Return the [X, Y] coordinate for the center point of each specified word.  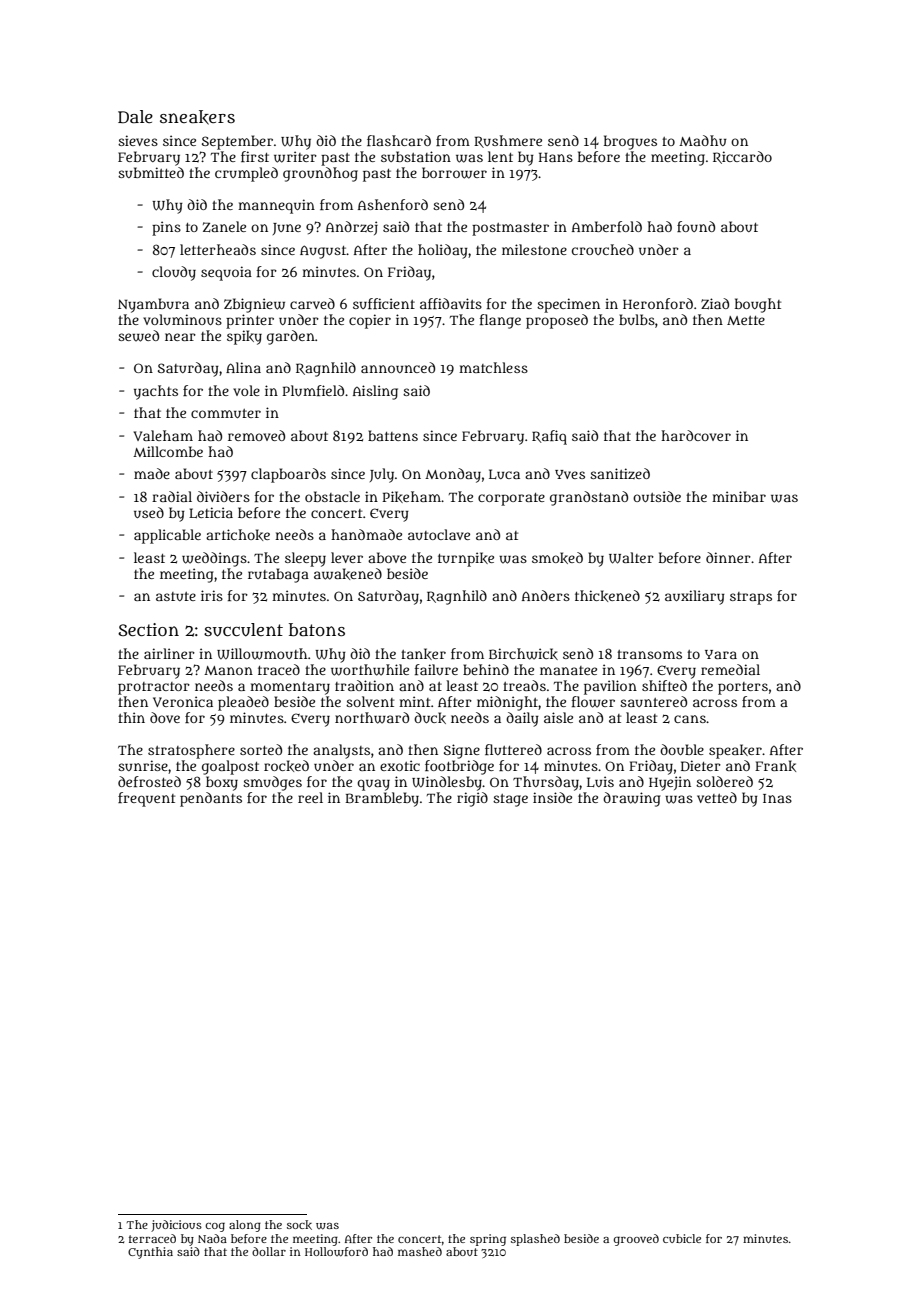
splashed [535, 1240]
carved [312, 303]
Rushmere [508, 141]
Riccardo [742, 157]
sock [299, 1225]
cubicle [682, 1238]
